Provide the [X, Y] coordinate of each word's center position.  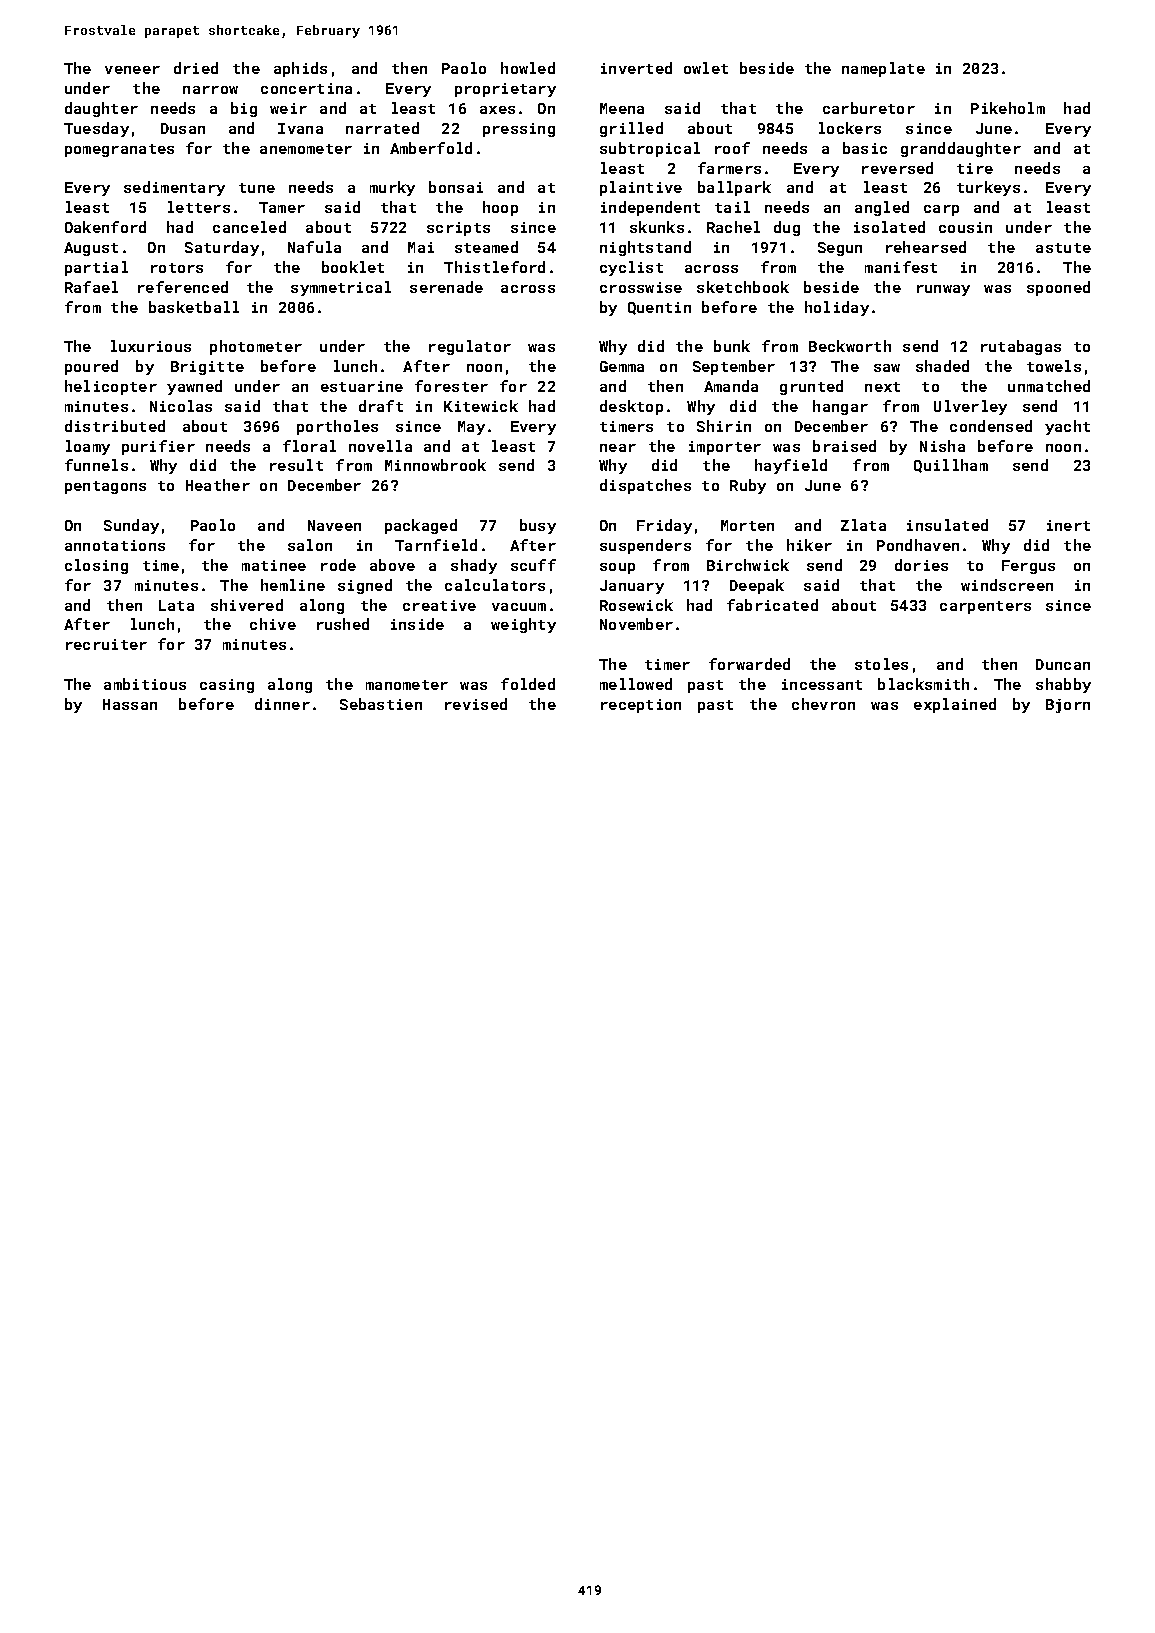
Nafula [314, 247]
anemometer [306, 149]
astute [1063, 248]
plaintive [641, 188]
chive [273, 624]
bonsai [456, 187]
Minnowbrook [435, 465]
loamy [88, 447]
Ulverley [970, 407]
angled [882, 208]
